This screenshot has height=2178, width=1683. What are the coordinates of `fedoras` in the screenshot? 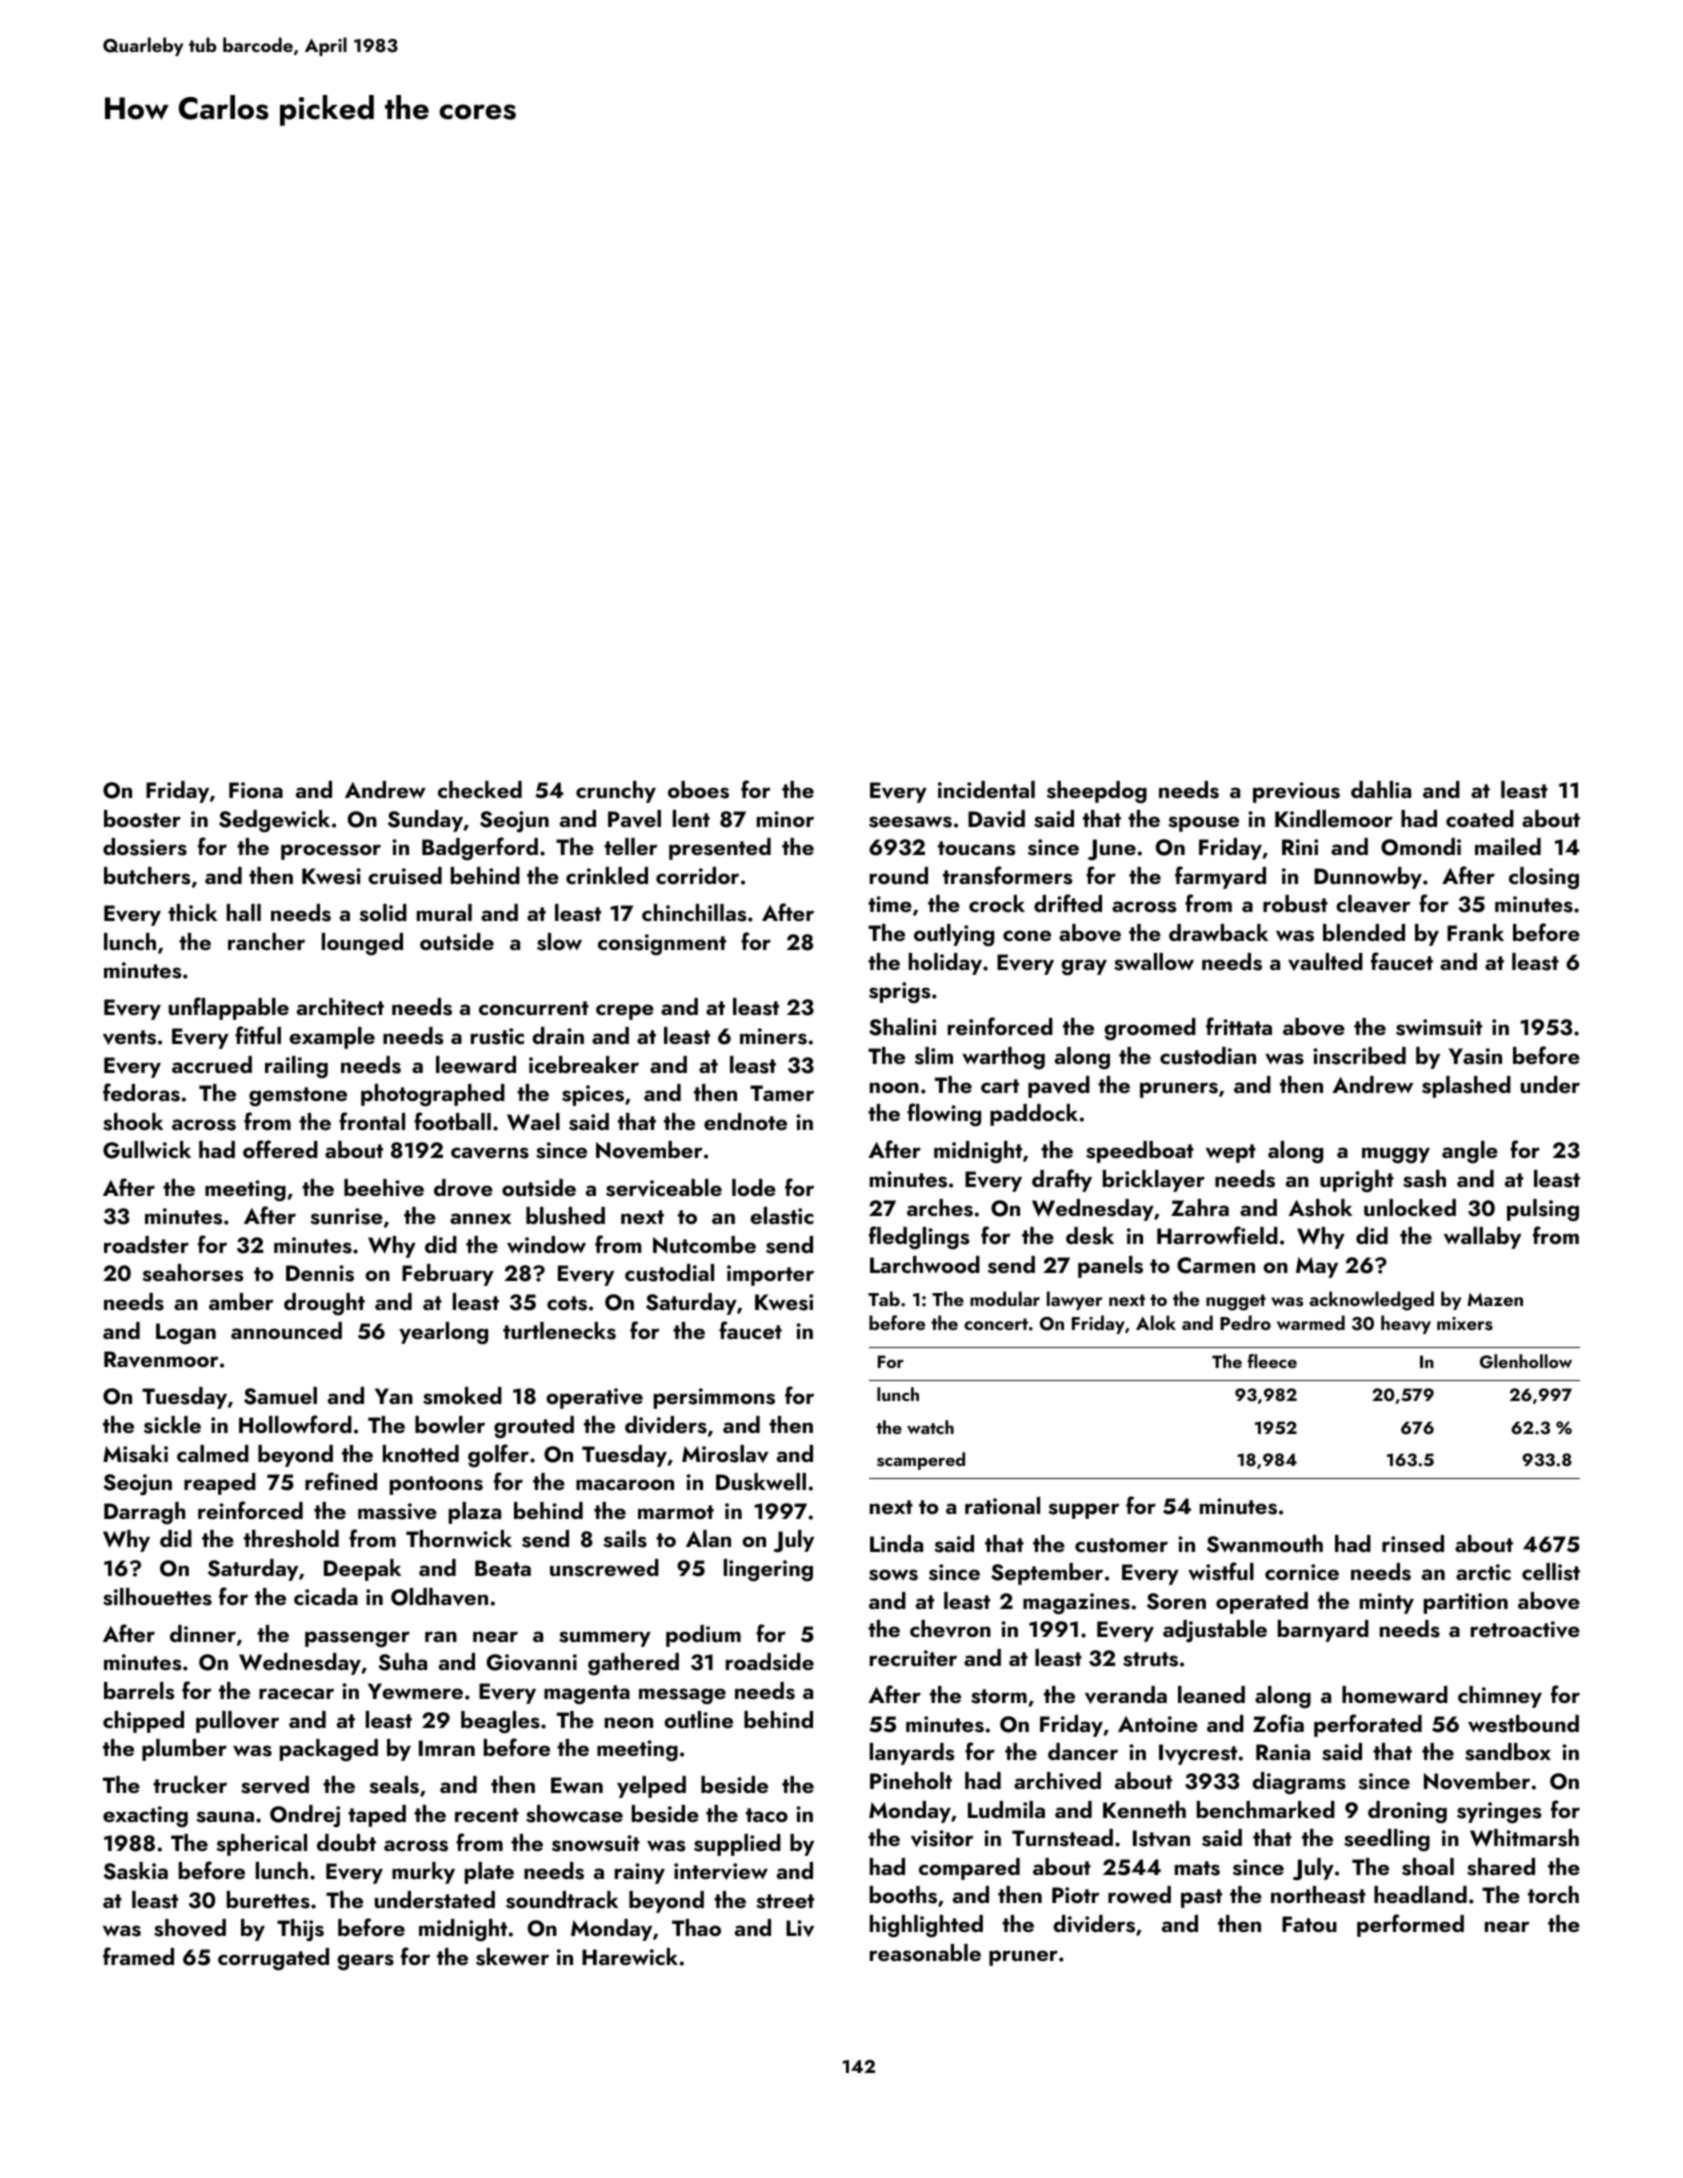 It's located at (141, 1092).
